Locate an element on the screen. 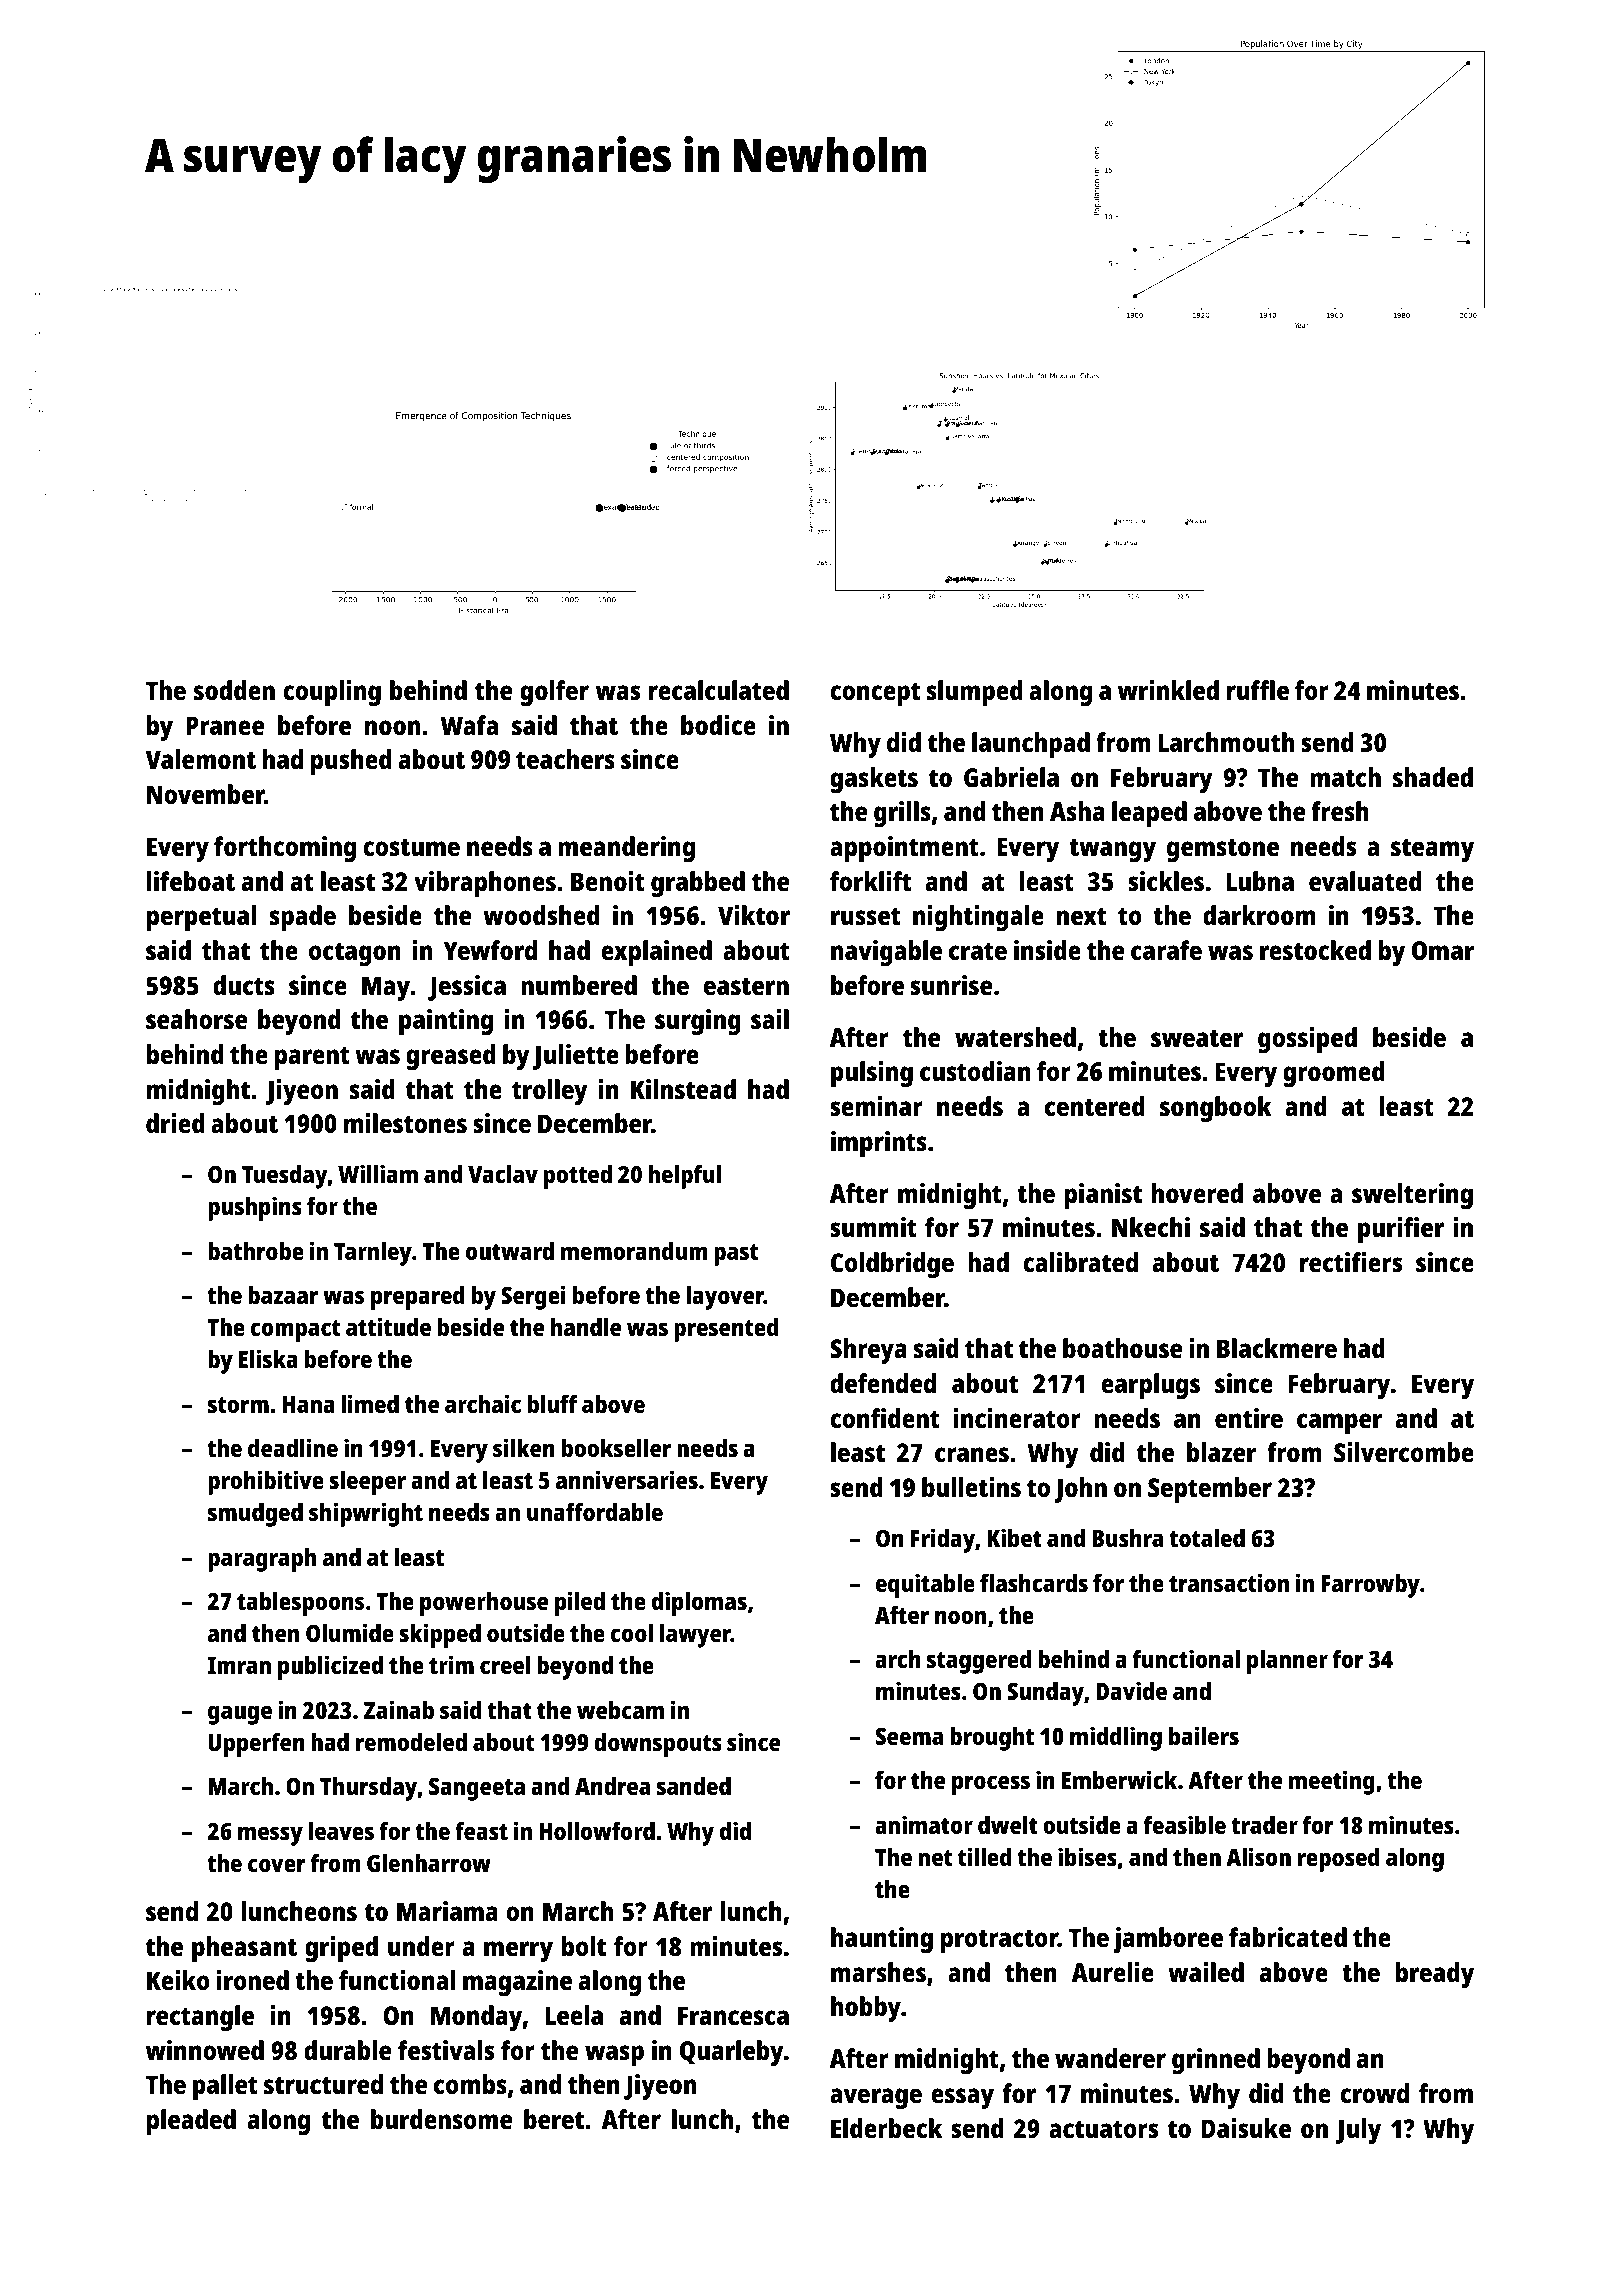  Valemont is located at coordinates (201, 759).
